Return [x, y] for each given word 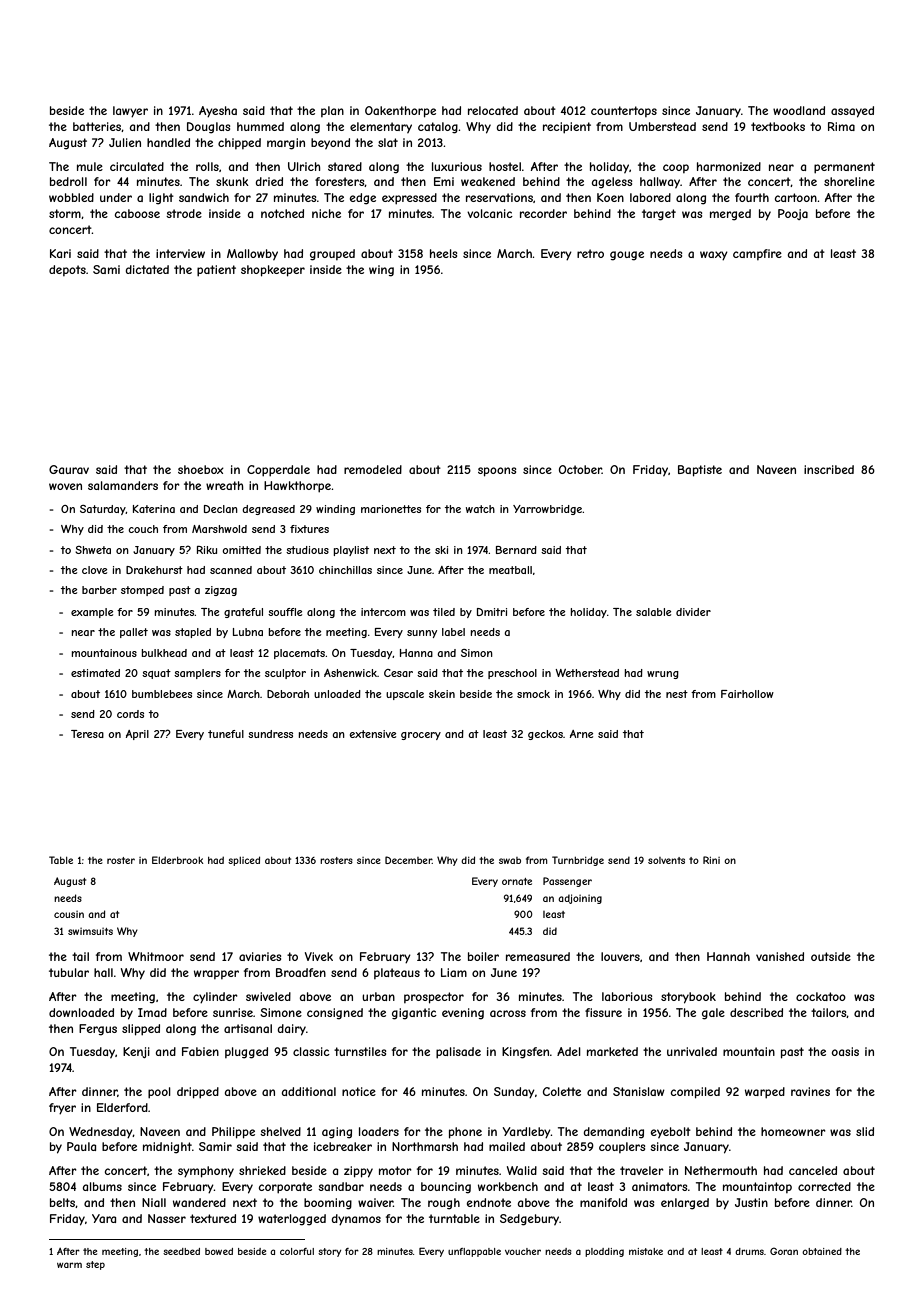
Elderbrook [178, 860]
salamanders [123, 485]
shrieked [262, 1170]
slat [388, 142]
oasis [845, 1051]
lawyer [130, 112]
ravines [810, 1091]
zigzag [221, 591]
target [659, 215]
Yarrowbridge [548, 510]
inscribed [829, 469]
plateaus [397, 973]
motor [395, 1170]
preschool [512, 674]
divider [693, 612]
